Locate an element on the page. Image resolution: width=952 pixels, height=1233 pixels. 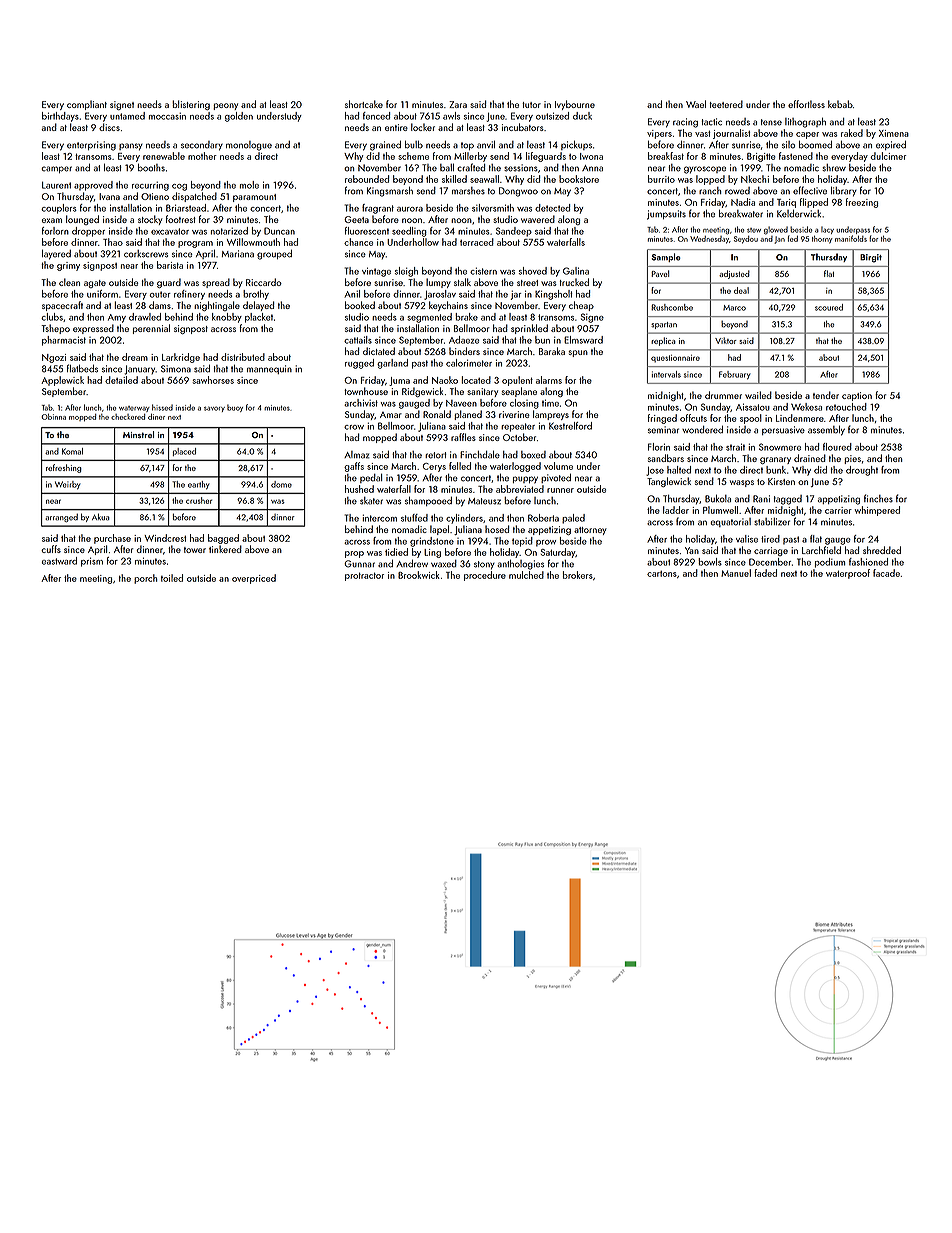
bunk is located at coordinates (776, 470).
